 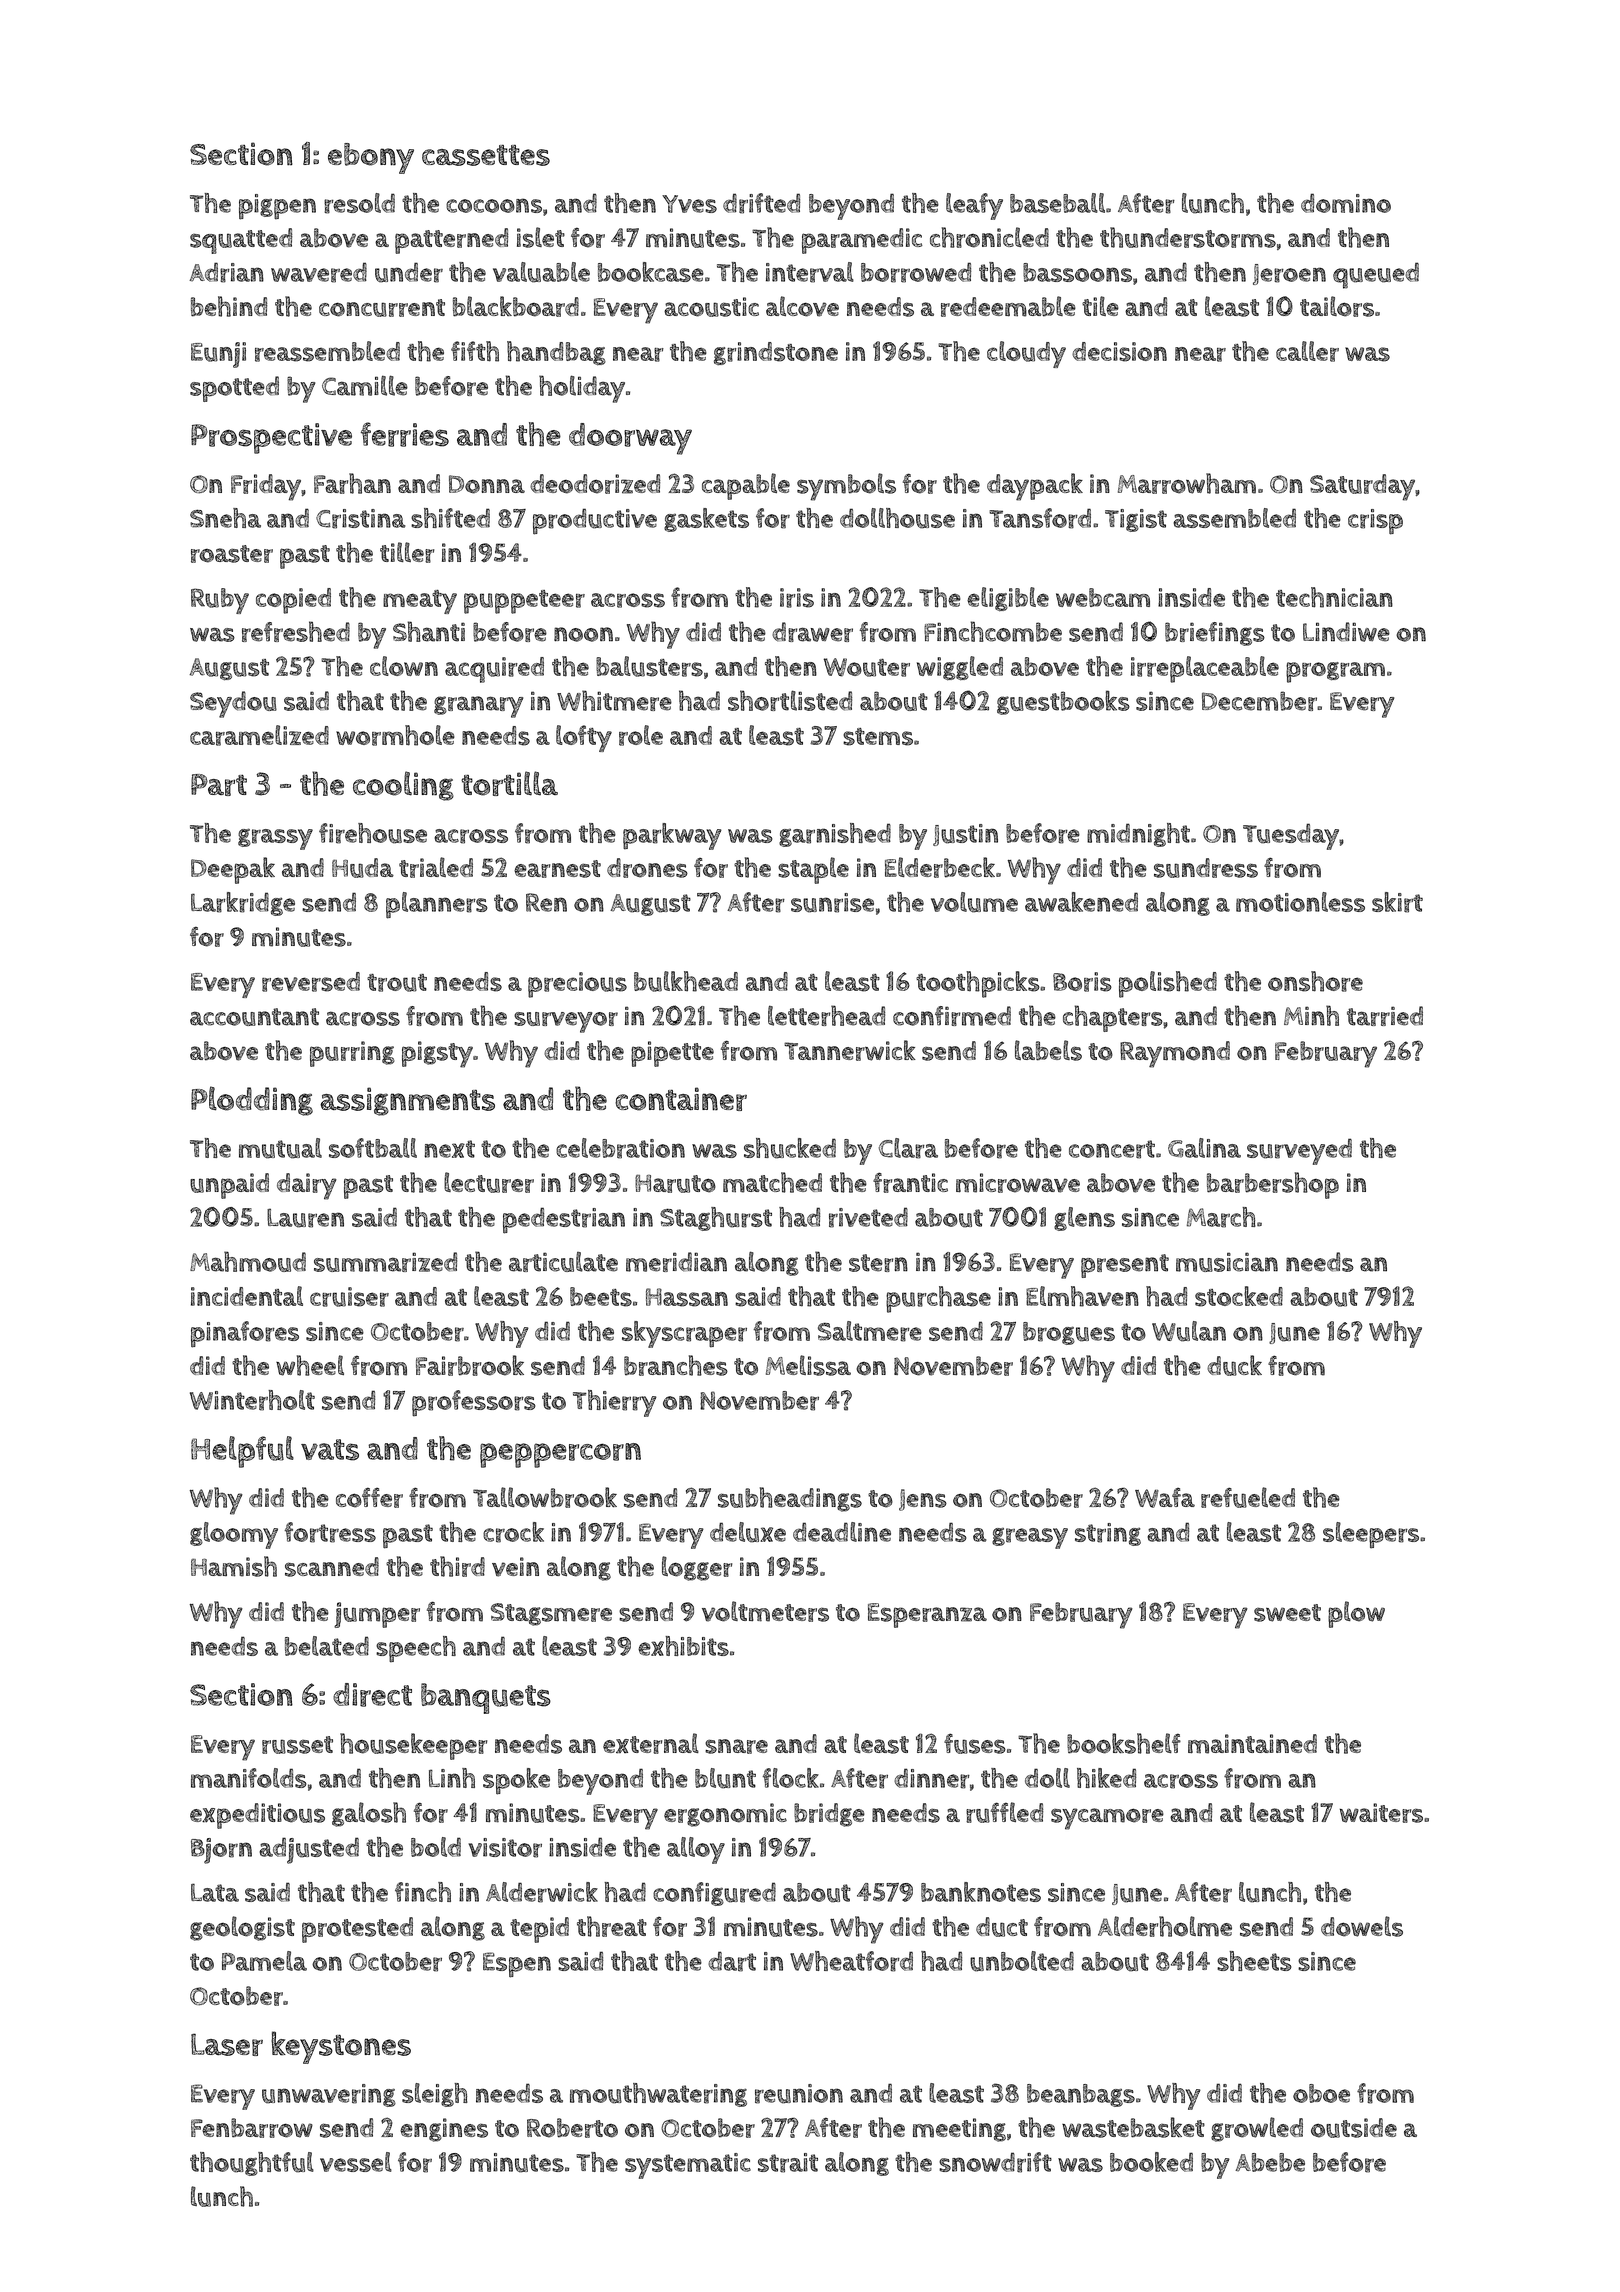 I want to click on drifted, so click(x=762, y=203).
